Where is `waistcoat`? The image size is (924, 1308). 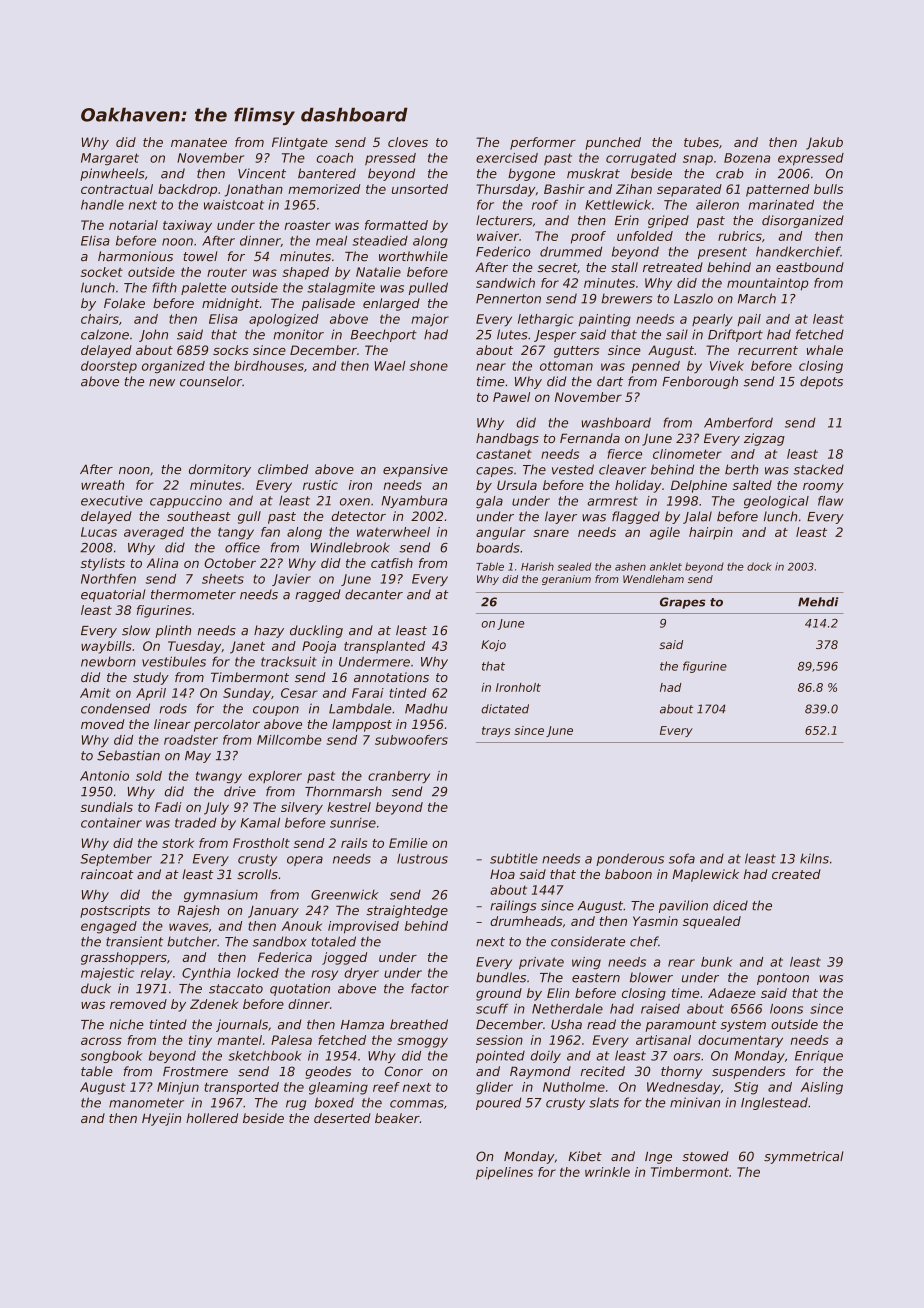 waistcoat is located at coordinates (234, 205).
